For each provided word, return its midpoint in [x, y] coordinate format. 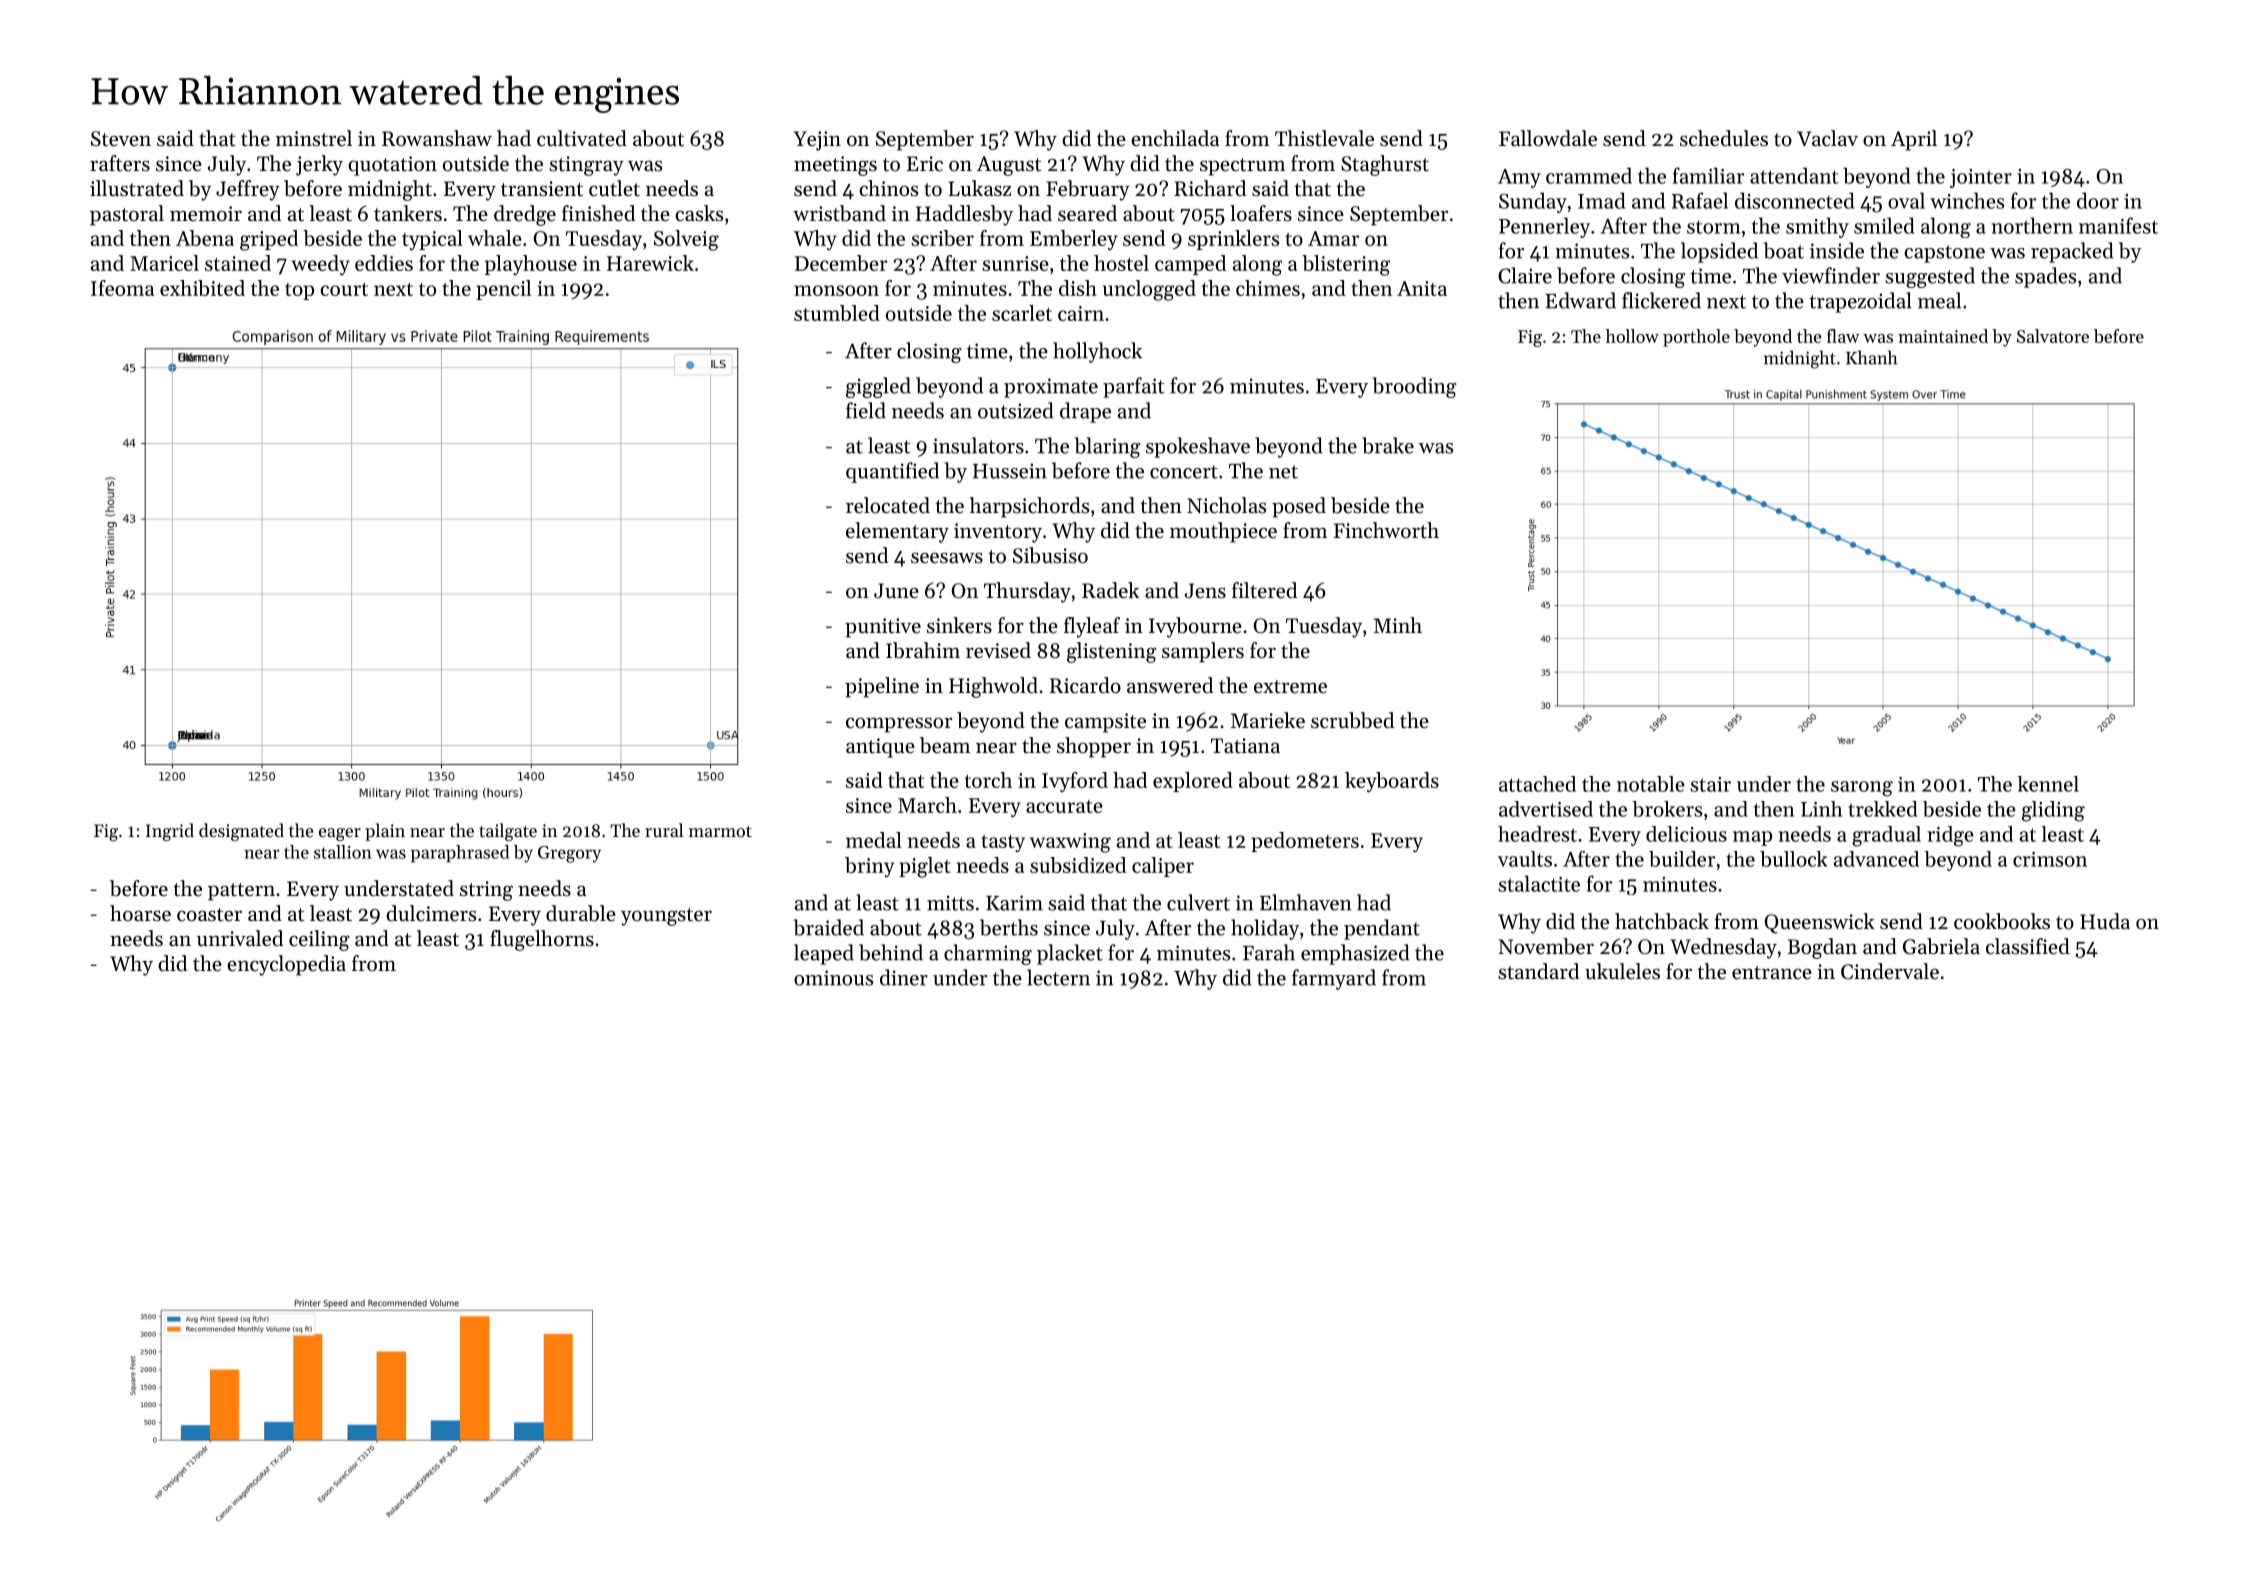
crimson [2050, 859]
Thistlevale [1324, 138]
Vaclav [1827, 138]
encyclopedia [286, 965]
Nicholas [1226, 505]
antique [880, 748]
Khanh [1872, 357]
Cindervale [1890, 971]
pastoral [127, 215]
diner [904, 977]
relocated [888, 505]
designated [241, 832]
